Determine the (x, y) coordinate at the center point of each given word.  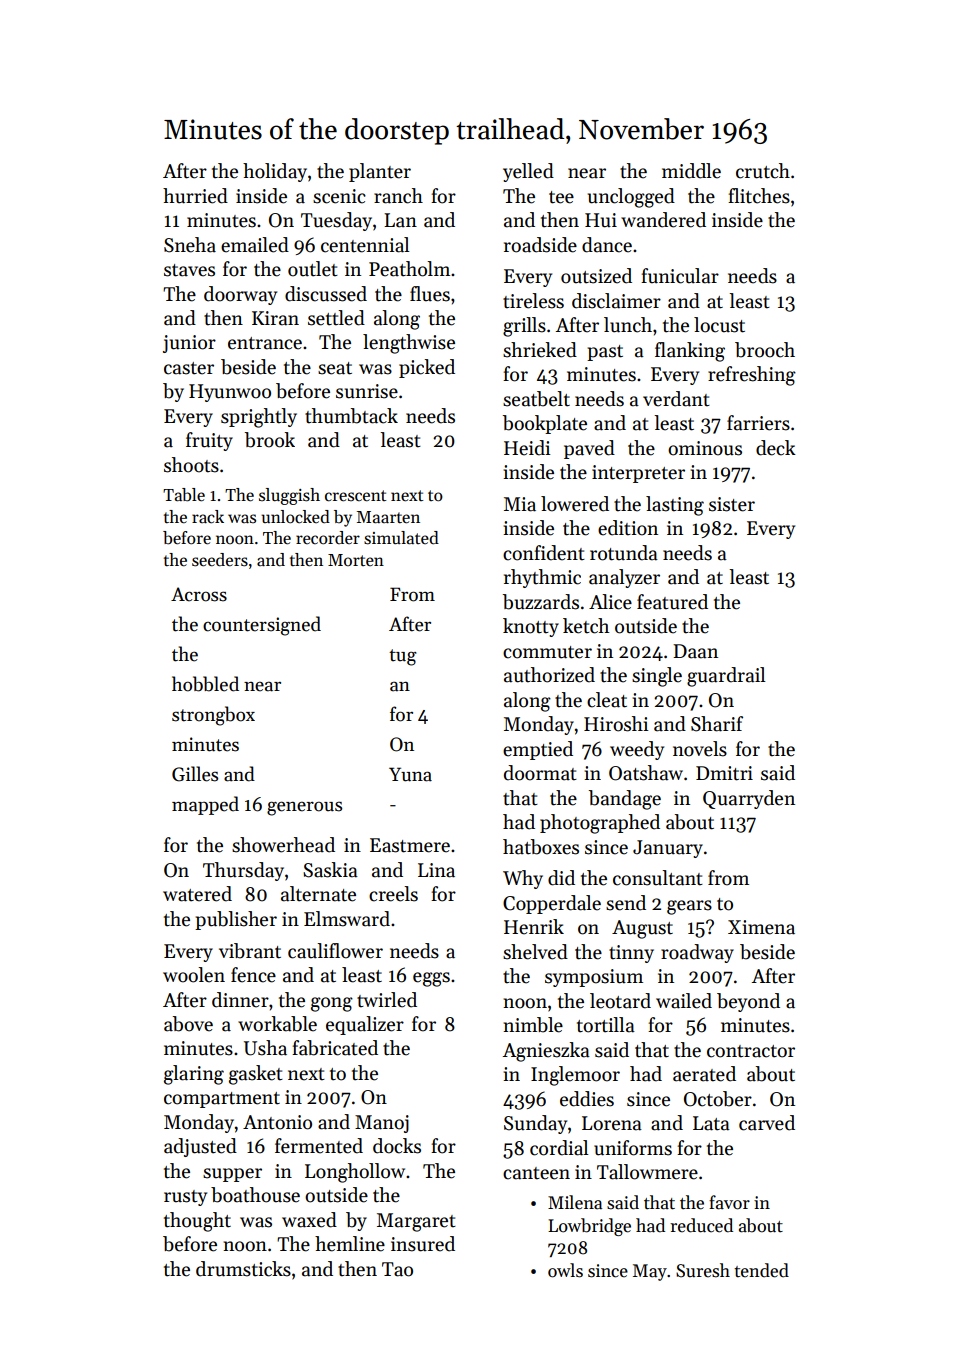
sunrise (367, 391)
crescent (355, 496)
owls (565, 1270)
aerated (704, 1074)
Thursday (243, 871)
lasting (675, 506)
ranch (398, 196)
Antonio (277, 1122)
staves (189, 270)
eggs (431, 979)
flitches (759, 196)
